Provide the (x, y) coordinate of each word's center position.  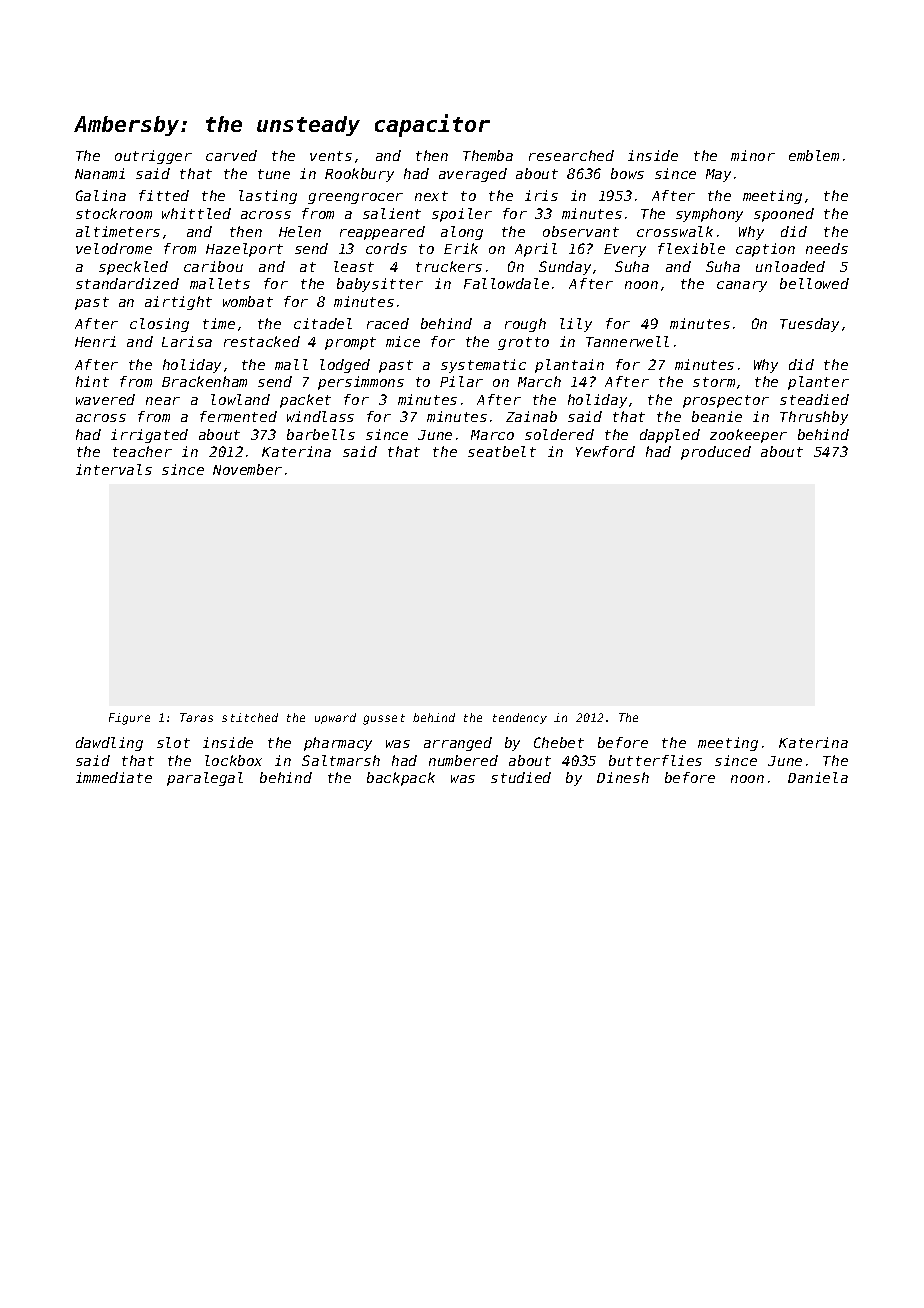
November (247, 469)
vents (331, 156)
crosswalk (675, 231)
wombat (248, 301)
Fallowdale (506, 283)
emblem (814, 155)
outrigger (153, 157)
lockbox (233, 760)
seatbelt (502, 451)
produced (716, 453)
